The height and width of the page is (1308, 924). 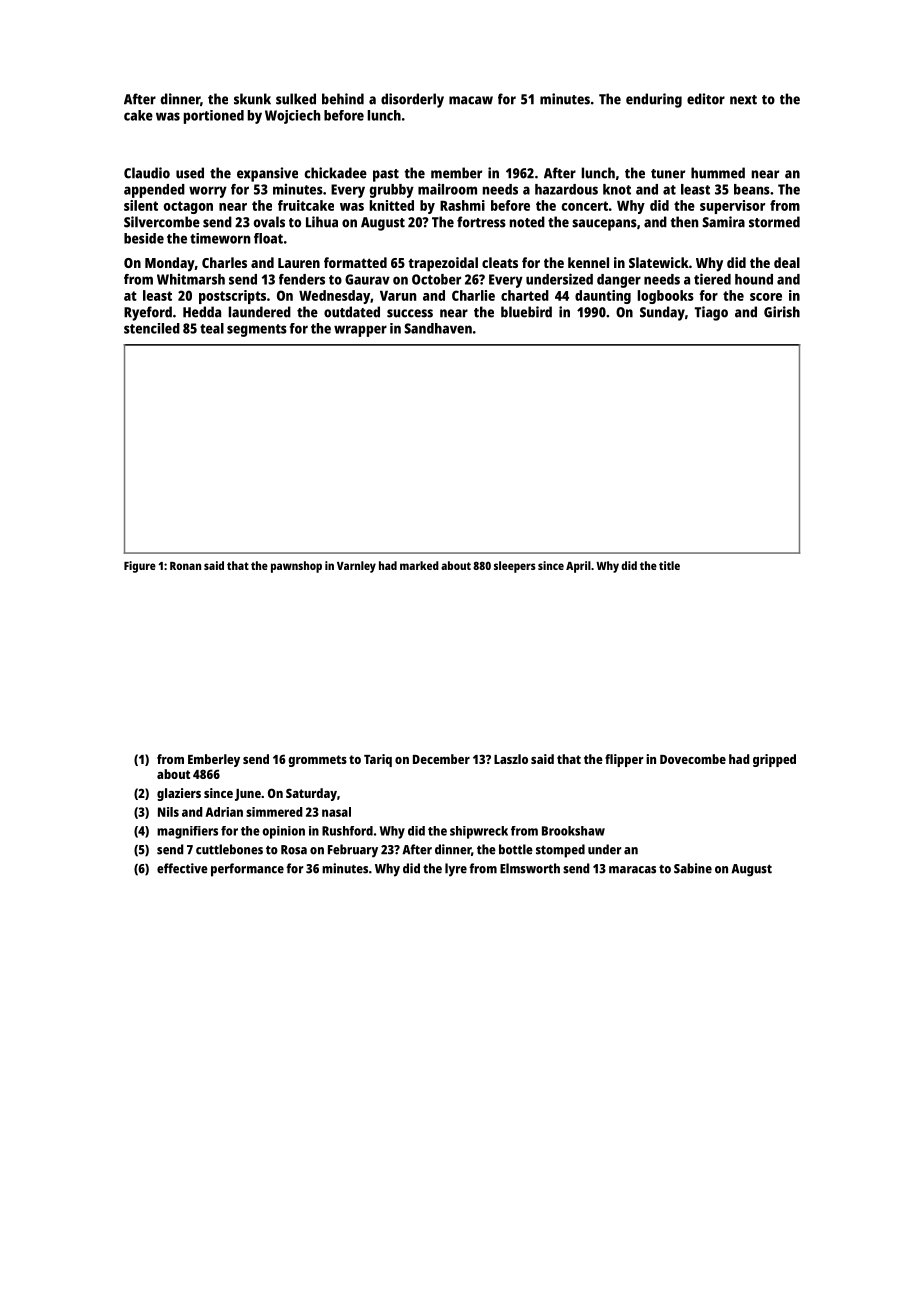 I want to click on disorderly, so click(x=412, y=100).
